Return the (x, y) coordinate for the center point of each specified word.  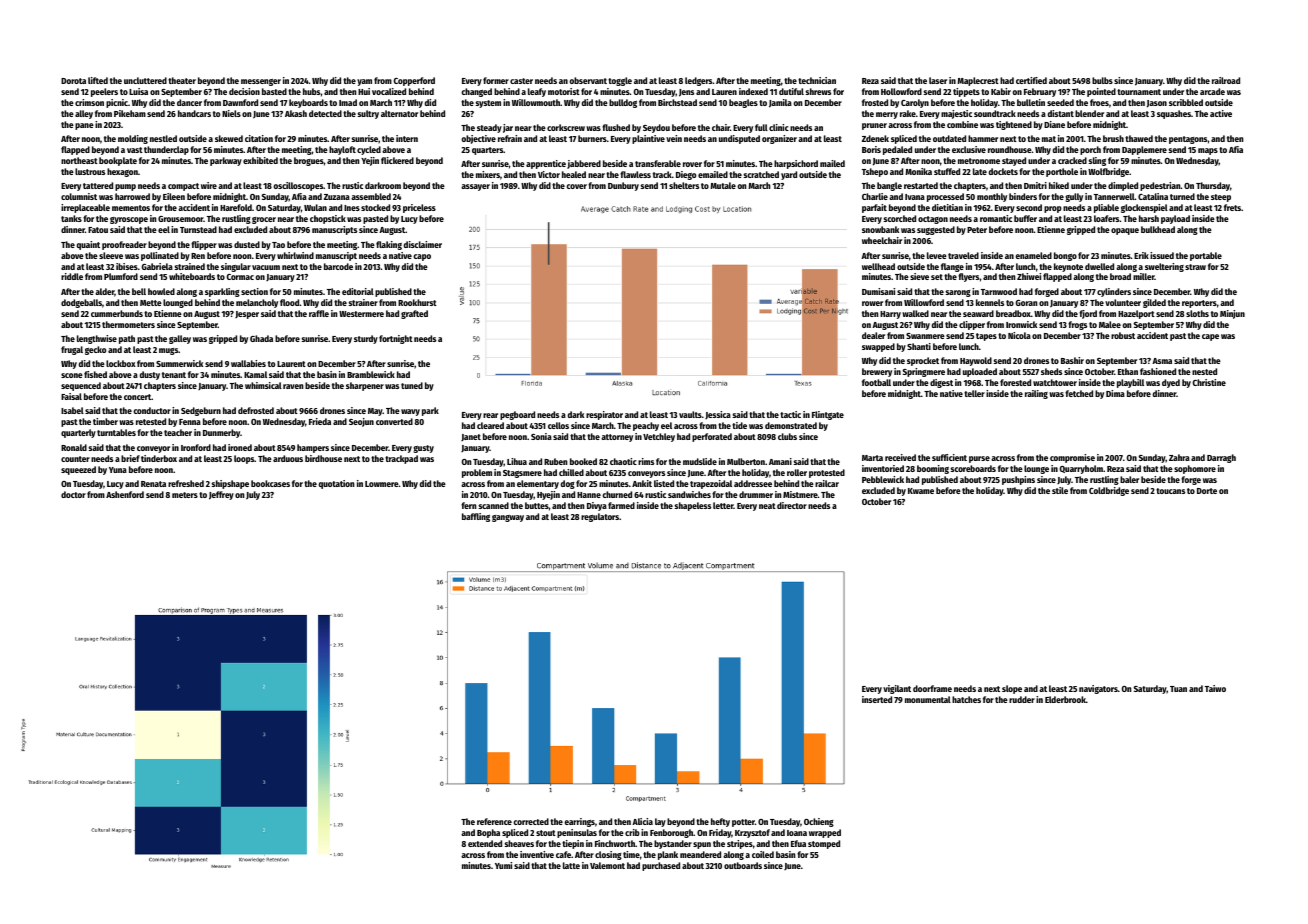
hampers (313, 448)
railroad (1226, 80)
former (496, 80)
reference (494, 821)
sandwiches (689, 494)
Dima (1115, 393)
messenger (261, 82)
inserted (877, 699)
